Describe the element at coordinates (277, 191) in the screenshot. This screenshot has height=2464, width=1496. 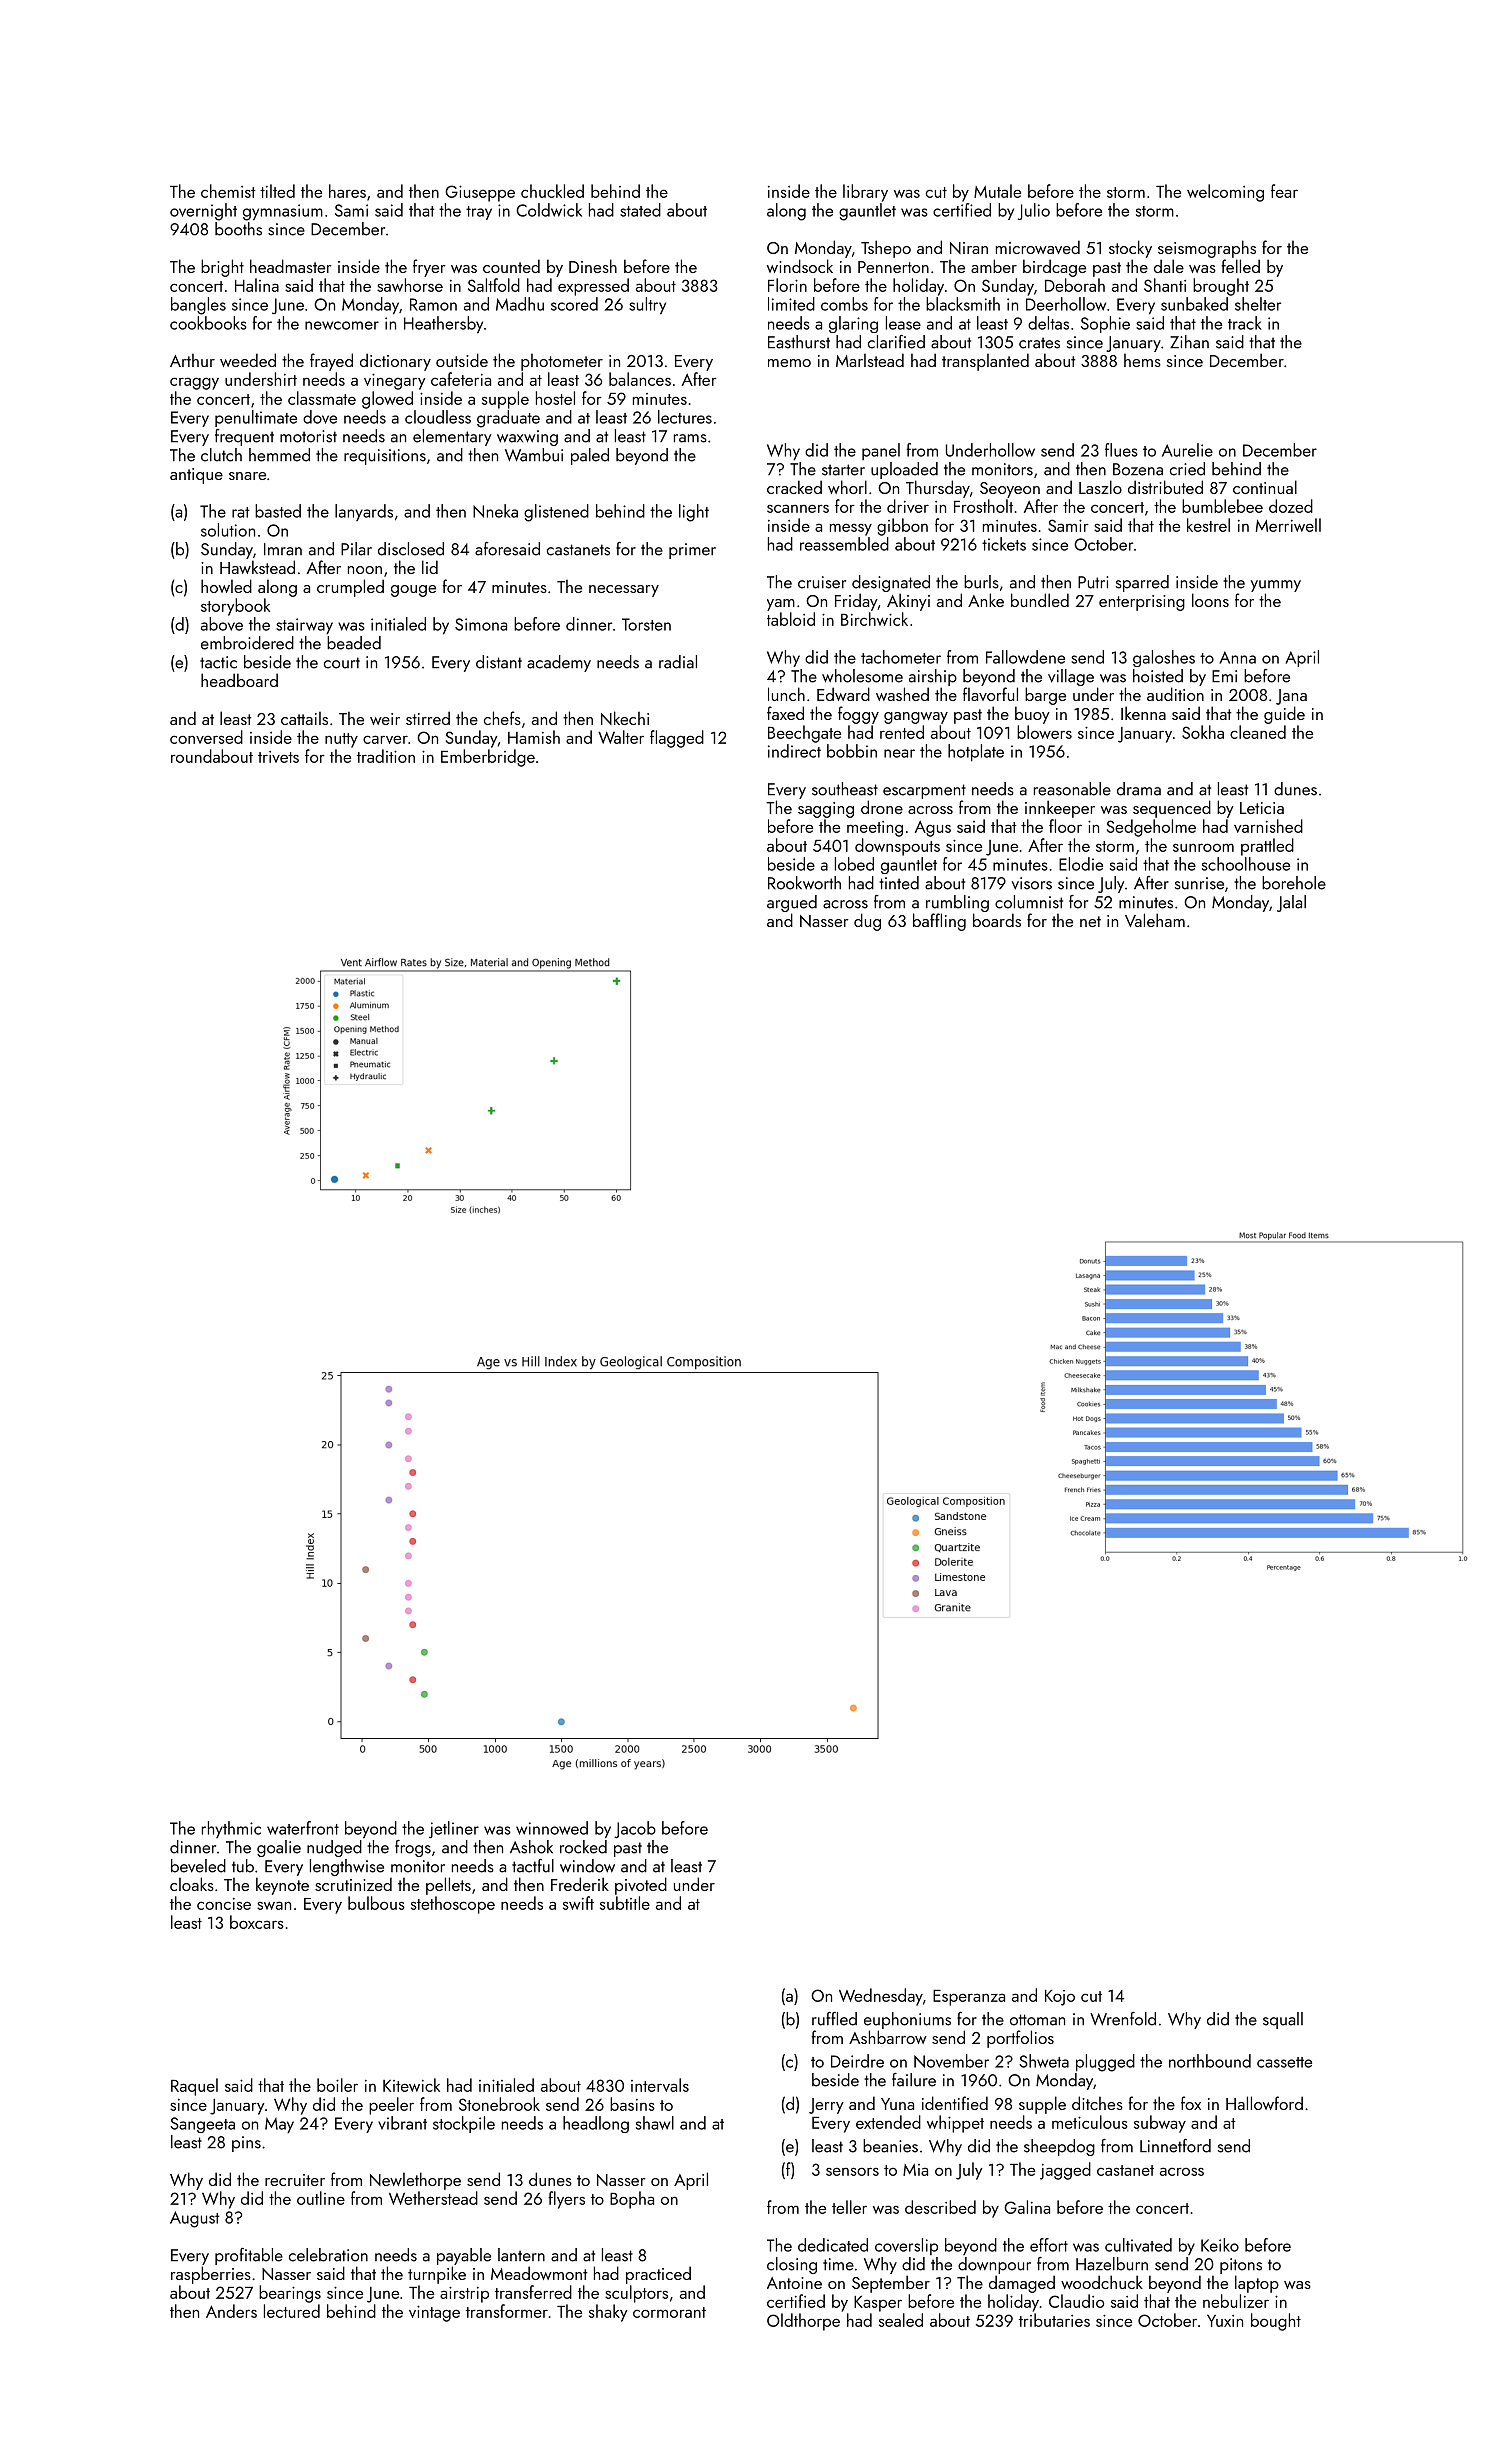
I see `tilted` at that location.
